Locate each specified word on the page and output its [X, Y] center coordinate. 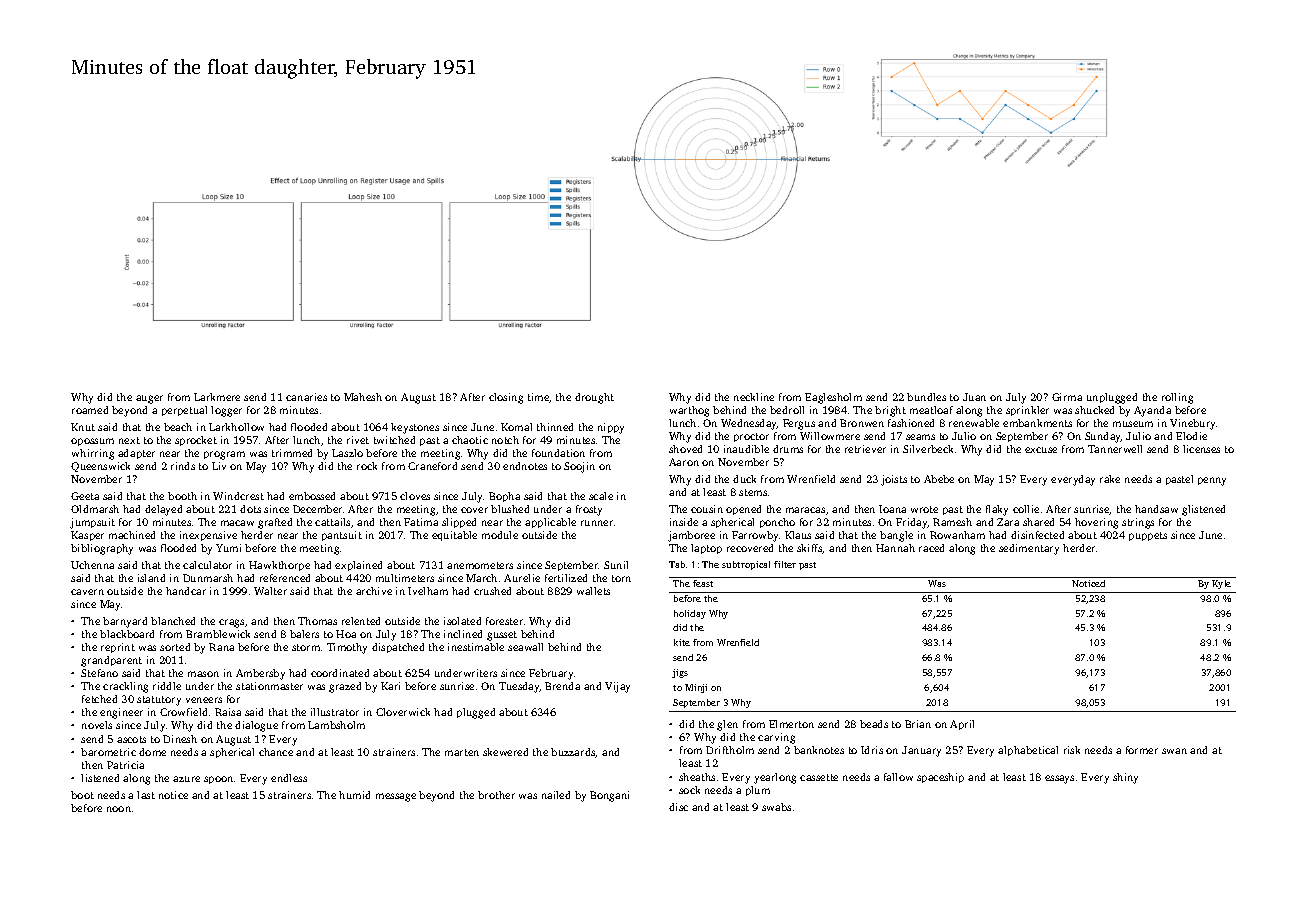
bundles [926, 397]
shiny [1125, 778]
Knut [83, 427]
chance [276, 752]
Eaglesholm [833, 398]
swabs [776, 807]
